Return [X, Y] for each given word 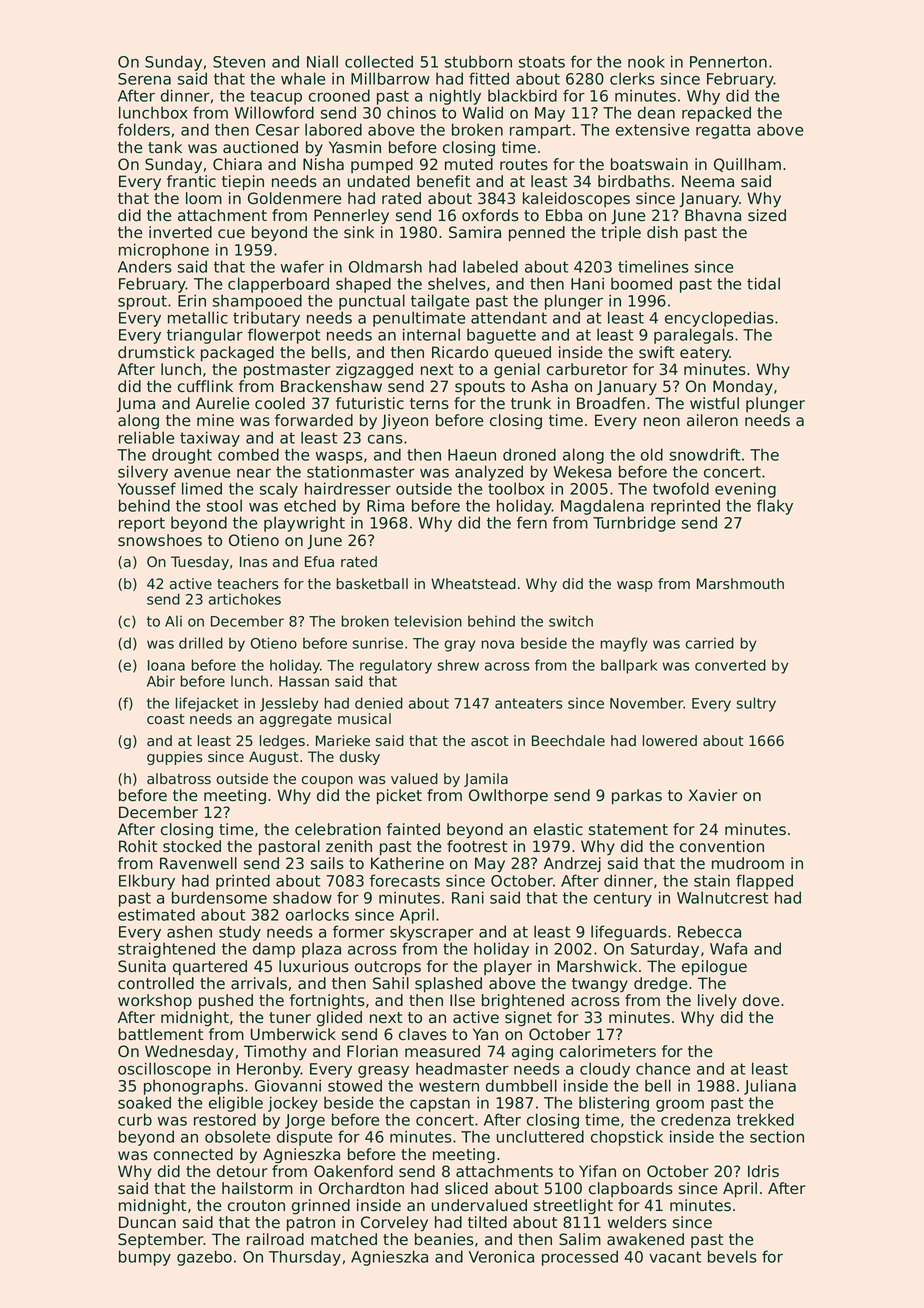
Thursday [305, 1258]
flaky [775, 507]
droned [529, 454]
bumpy [145, 1258]
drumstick [156, 352]
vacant [675, 1257]
